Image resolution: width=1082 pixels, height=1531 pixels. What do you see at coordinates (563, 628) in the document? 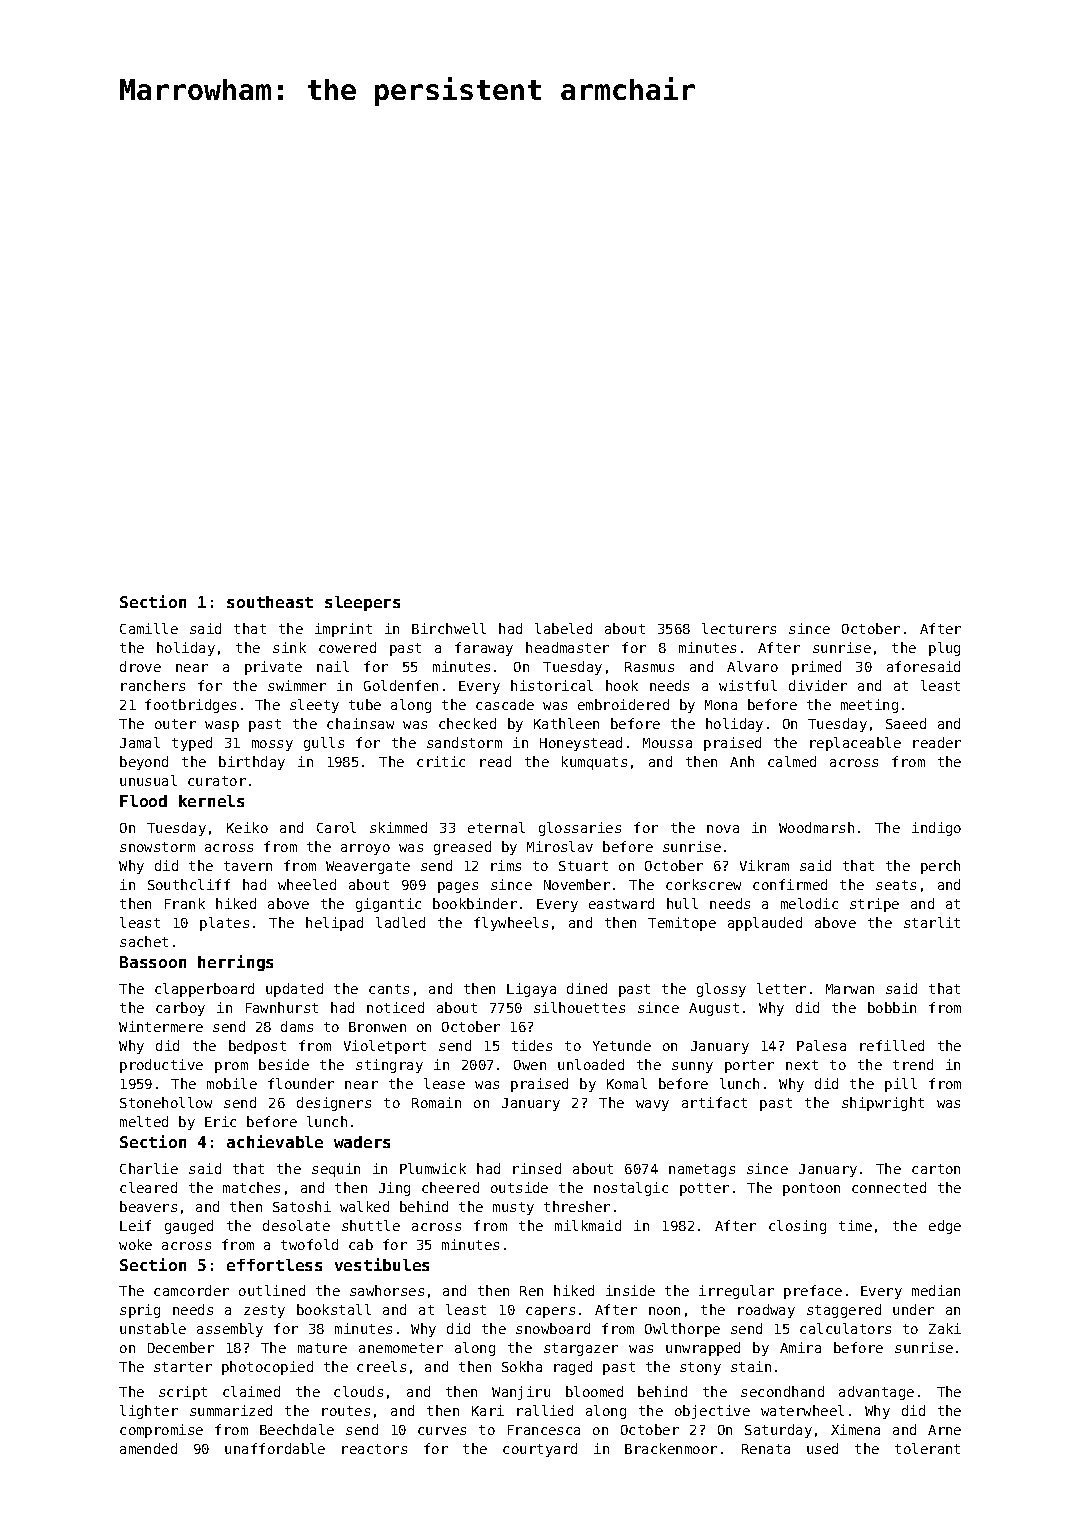
I see `labeled` at bounding box center [563, 628].
